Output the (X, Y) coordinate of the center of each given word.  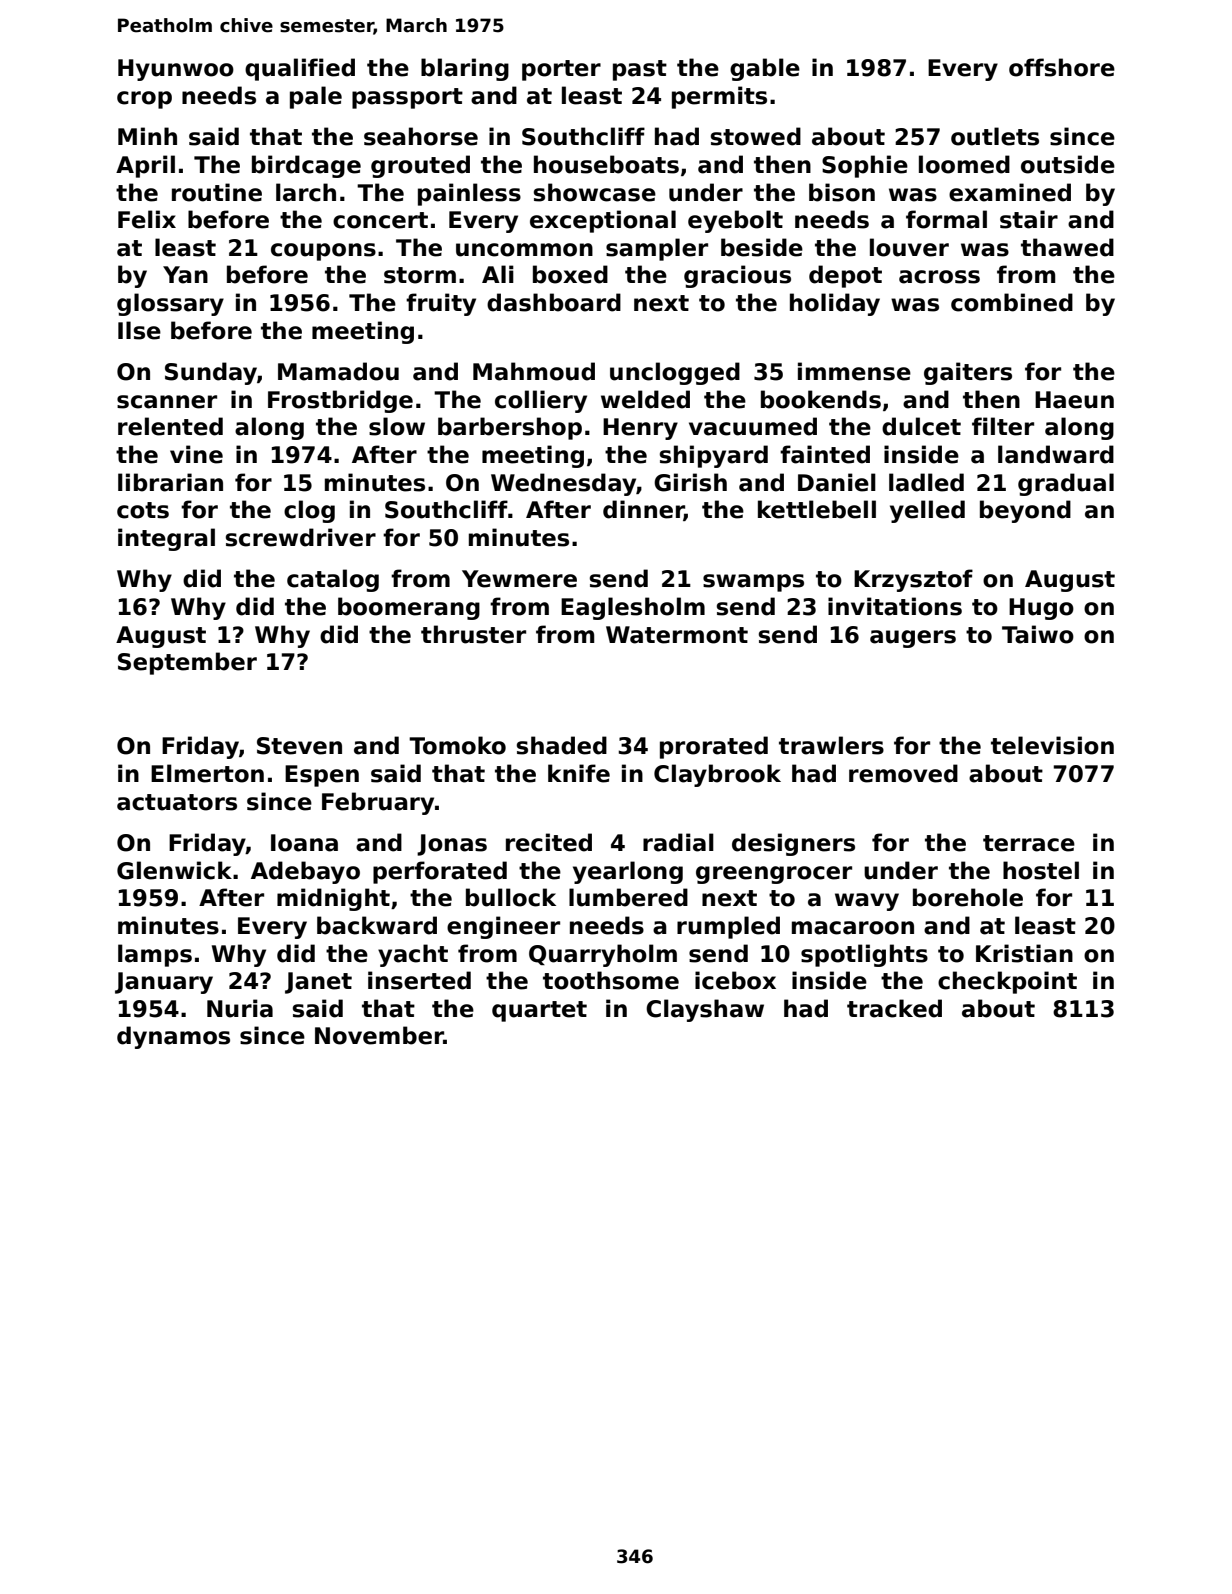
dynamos (173, 1037)
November (379, 1035)
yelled (927, 511)
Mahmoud (534, 371)
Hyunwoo (176, 70)
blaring (465, 69)
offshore (1062, 67)
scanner (167, 402)
